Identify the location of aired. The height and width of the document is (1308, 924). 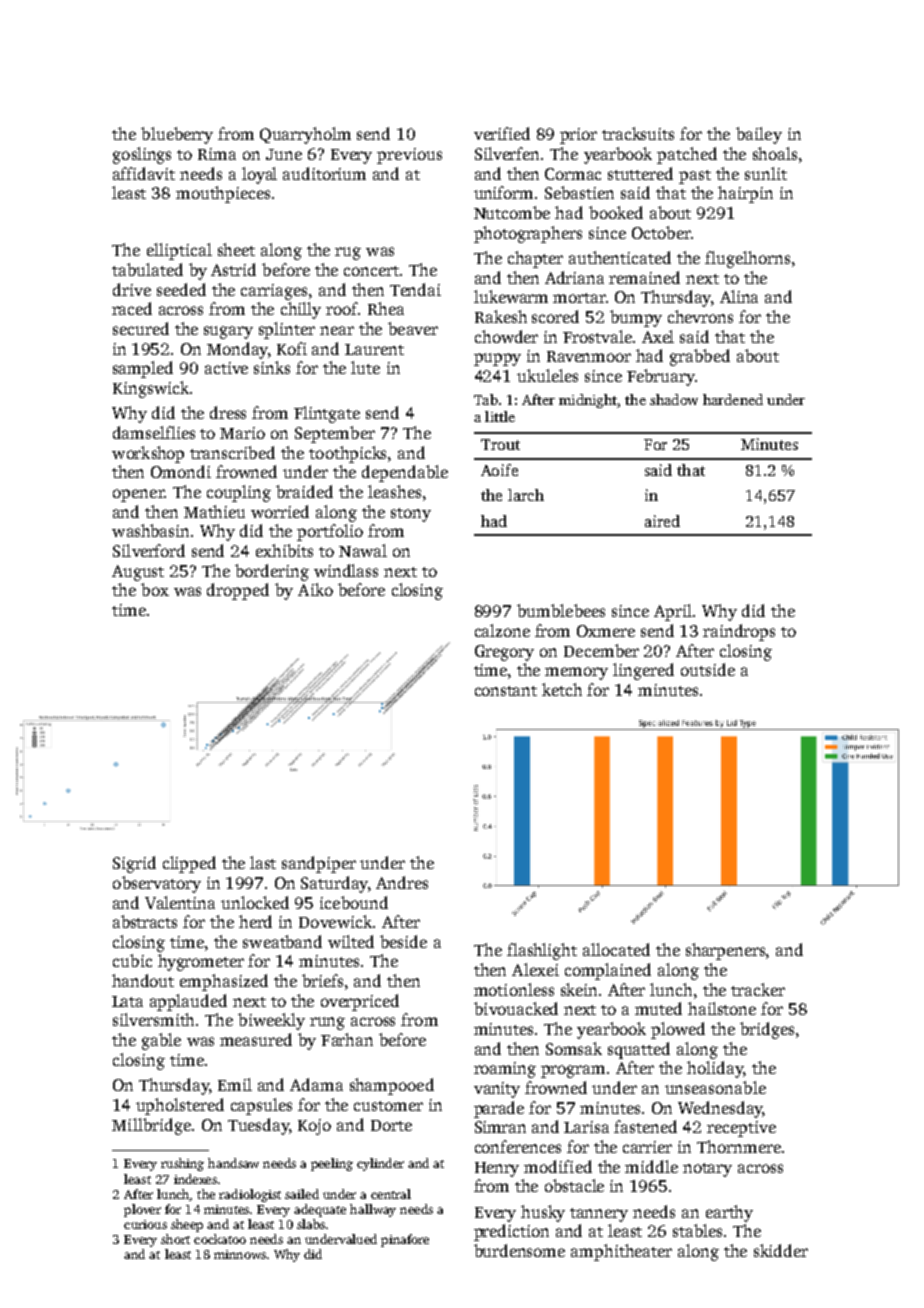
(662, 521).
